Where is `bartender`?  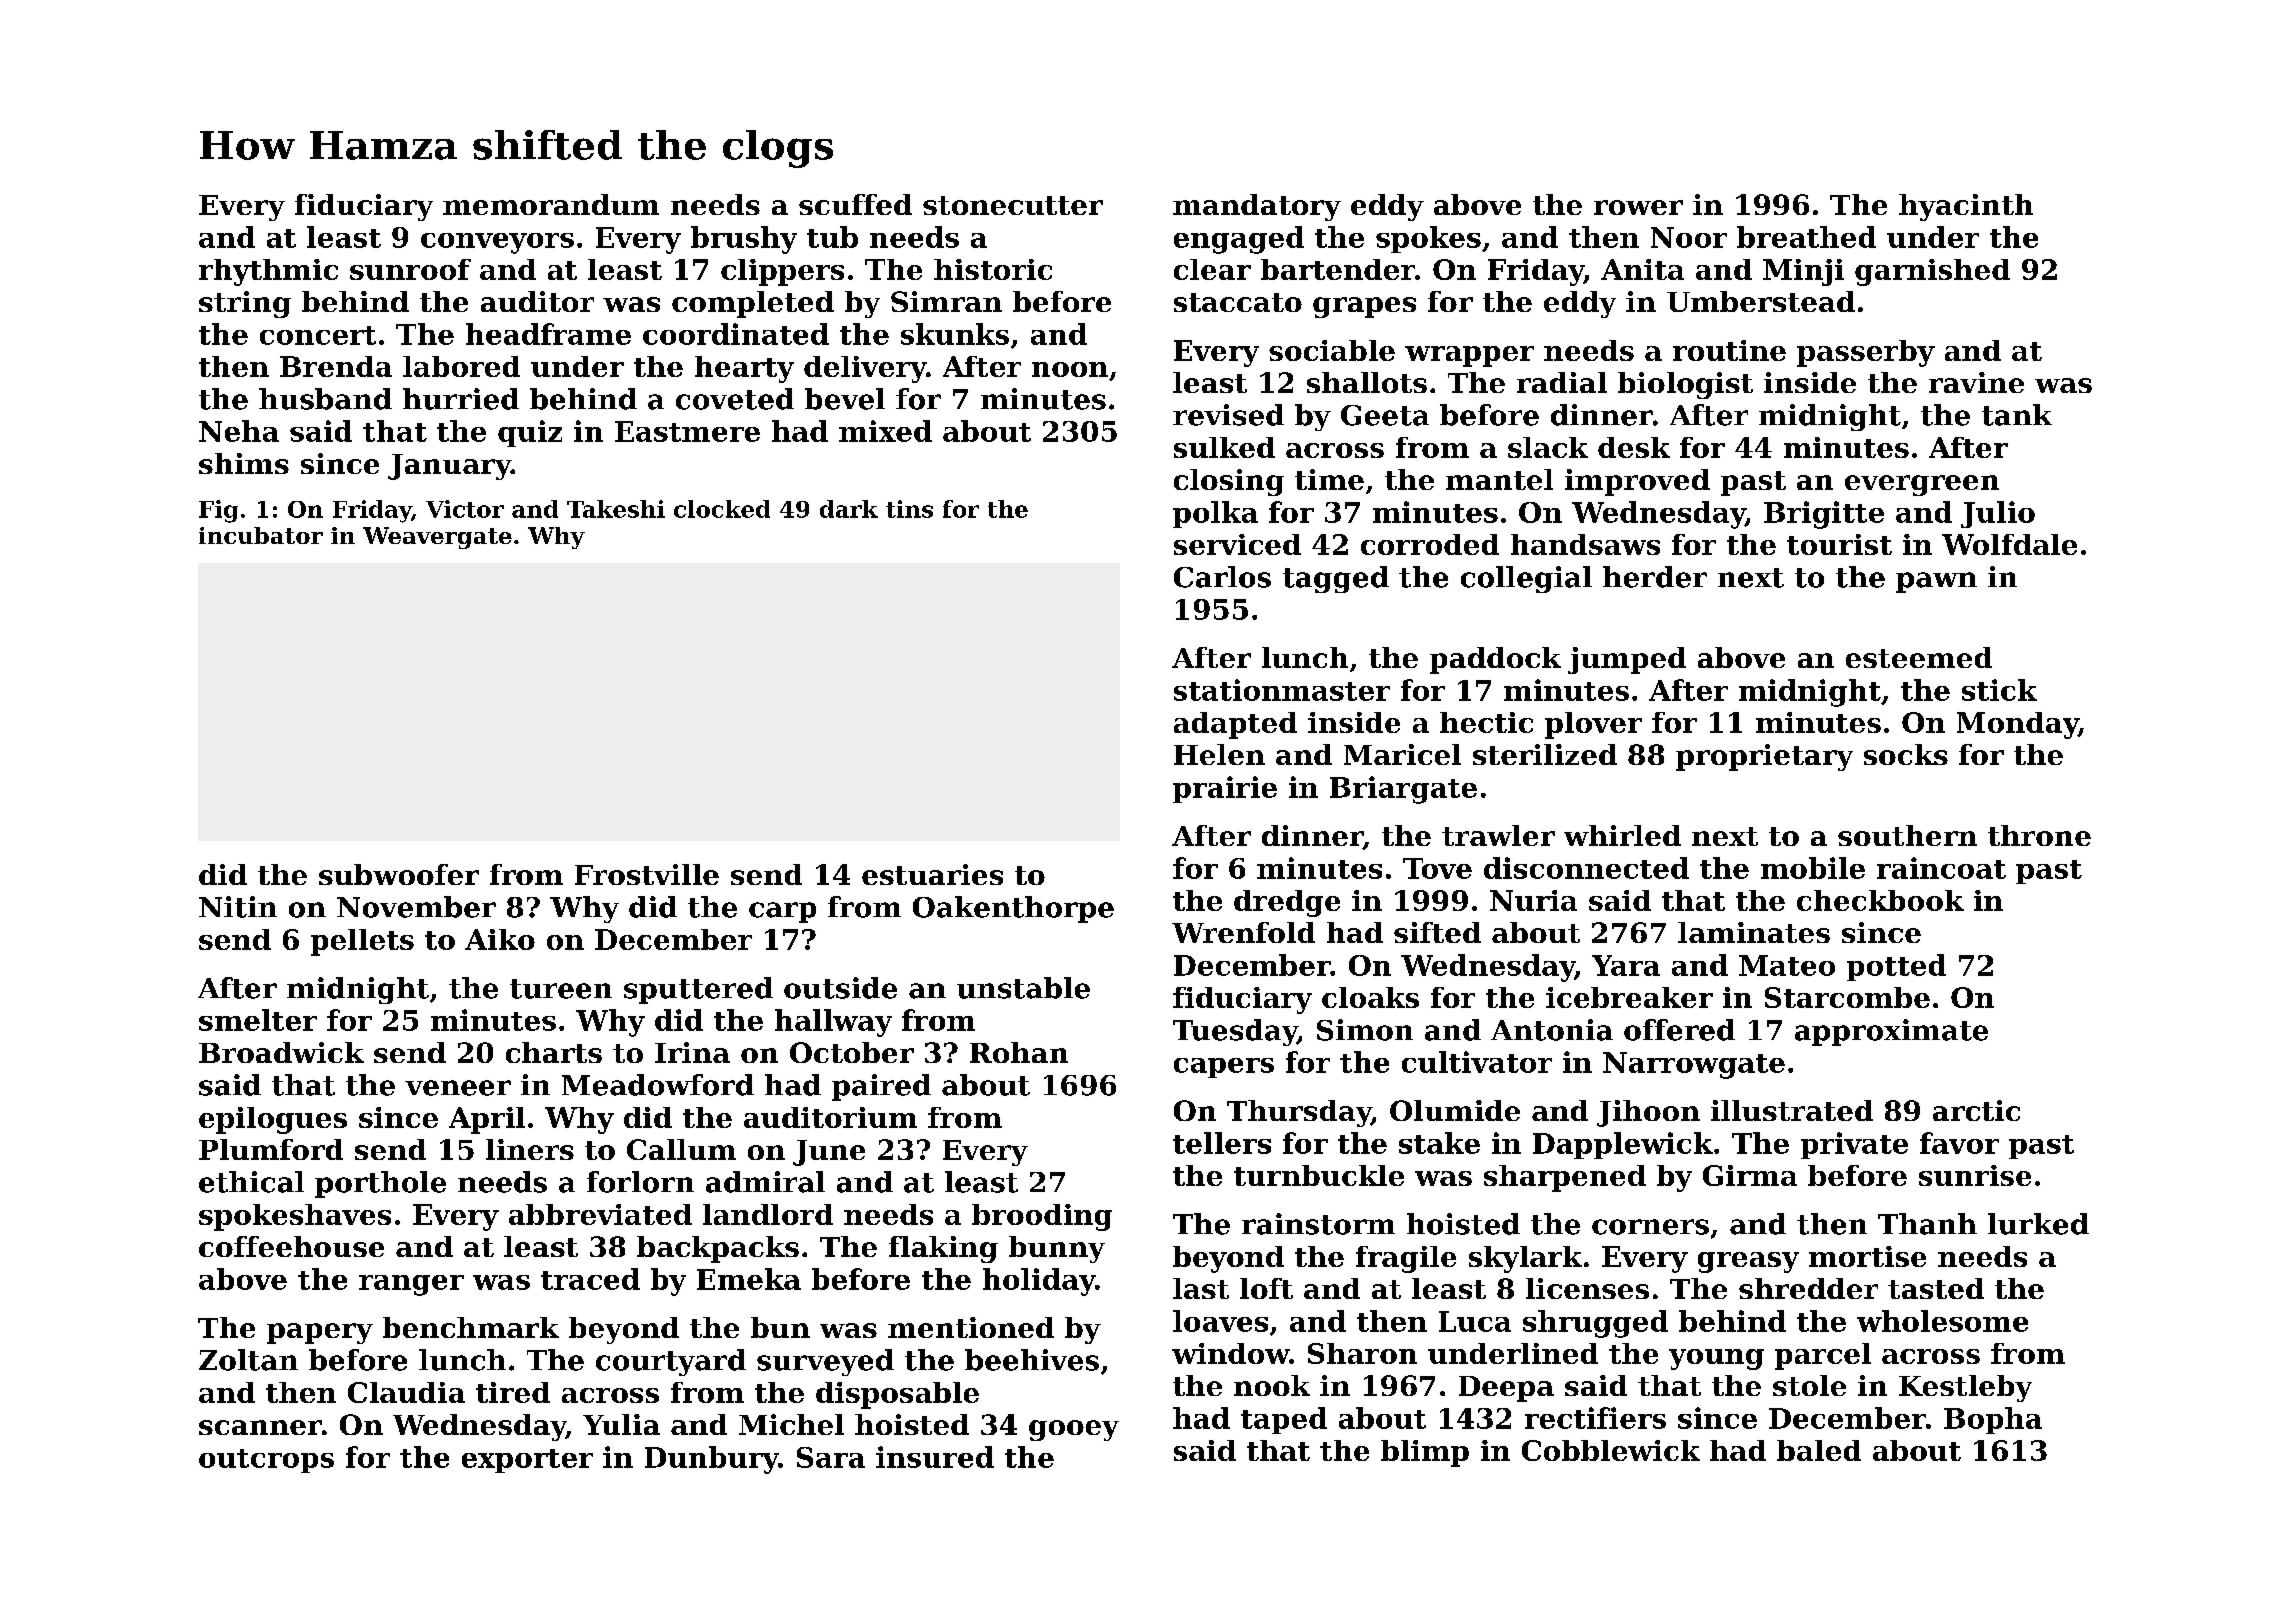
bartender is located at coordinates (1338, 269).
